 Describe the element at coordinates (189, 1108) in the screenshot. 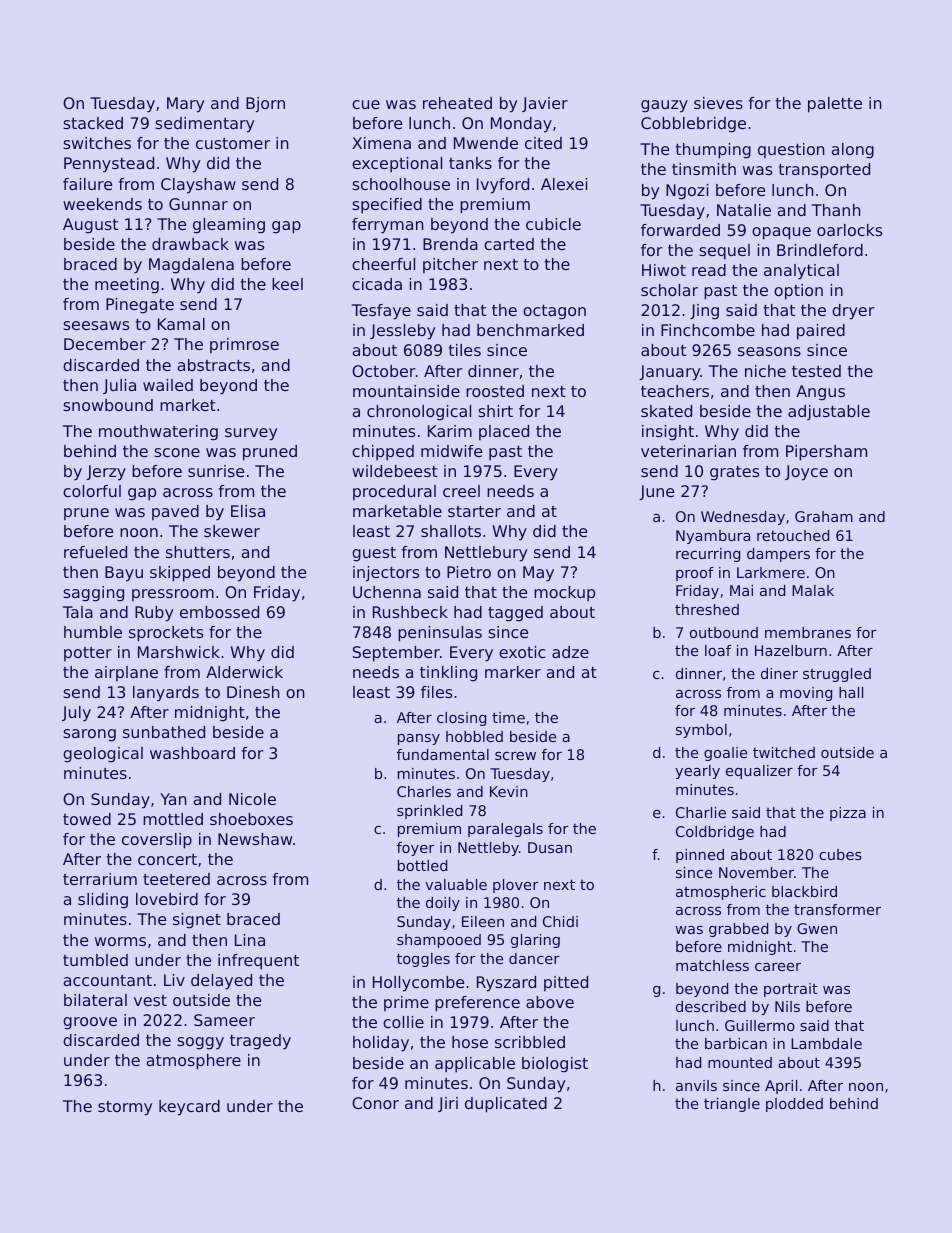

I see `keycard` at that location.
